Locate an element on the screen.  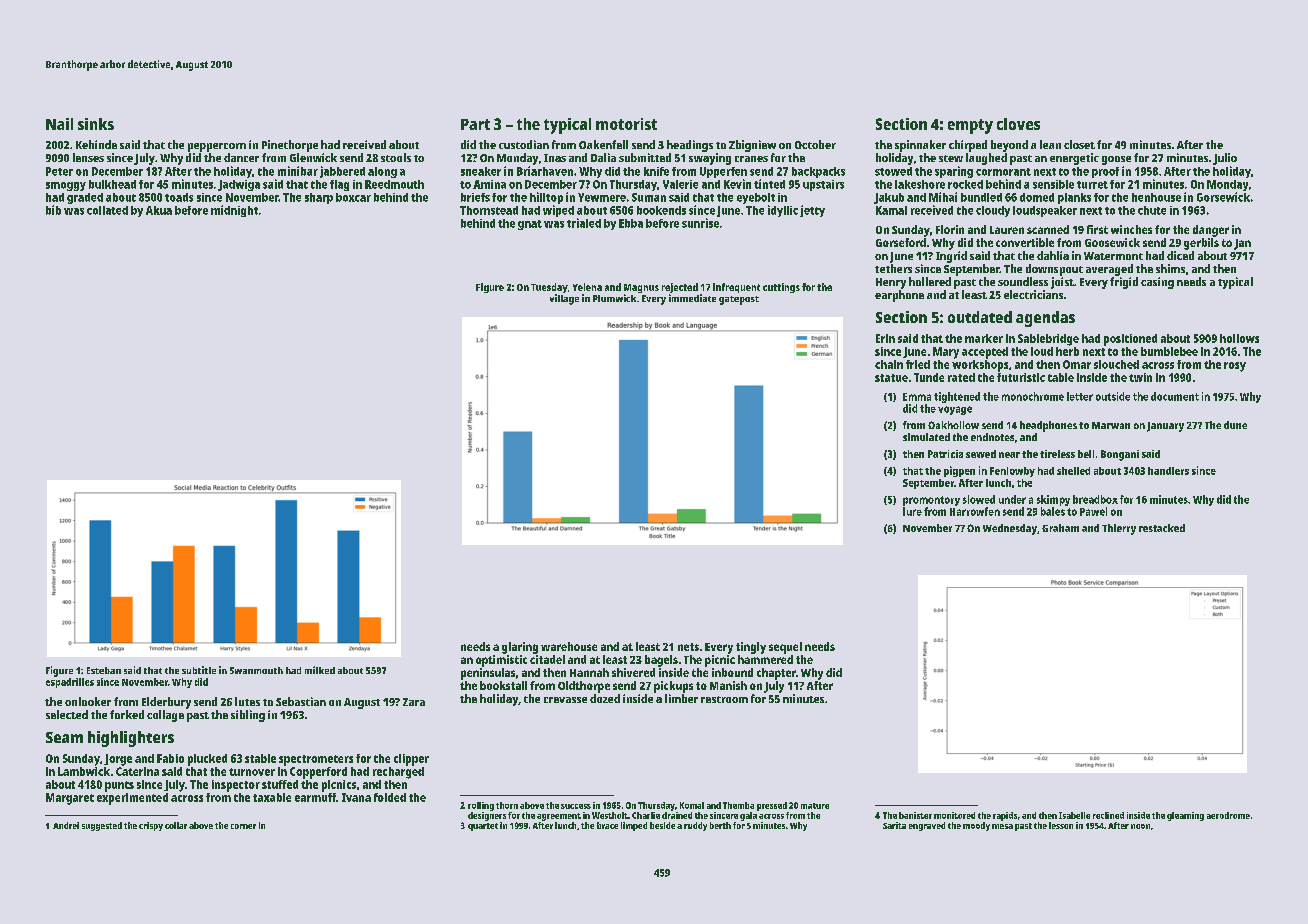
positioned is located at coordinates (1130, 340).
